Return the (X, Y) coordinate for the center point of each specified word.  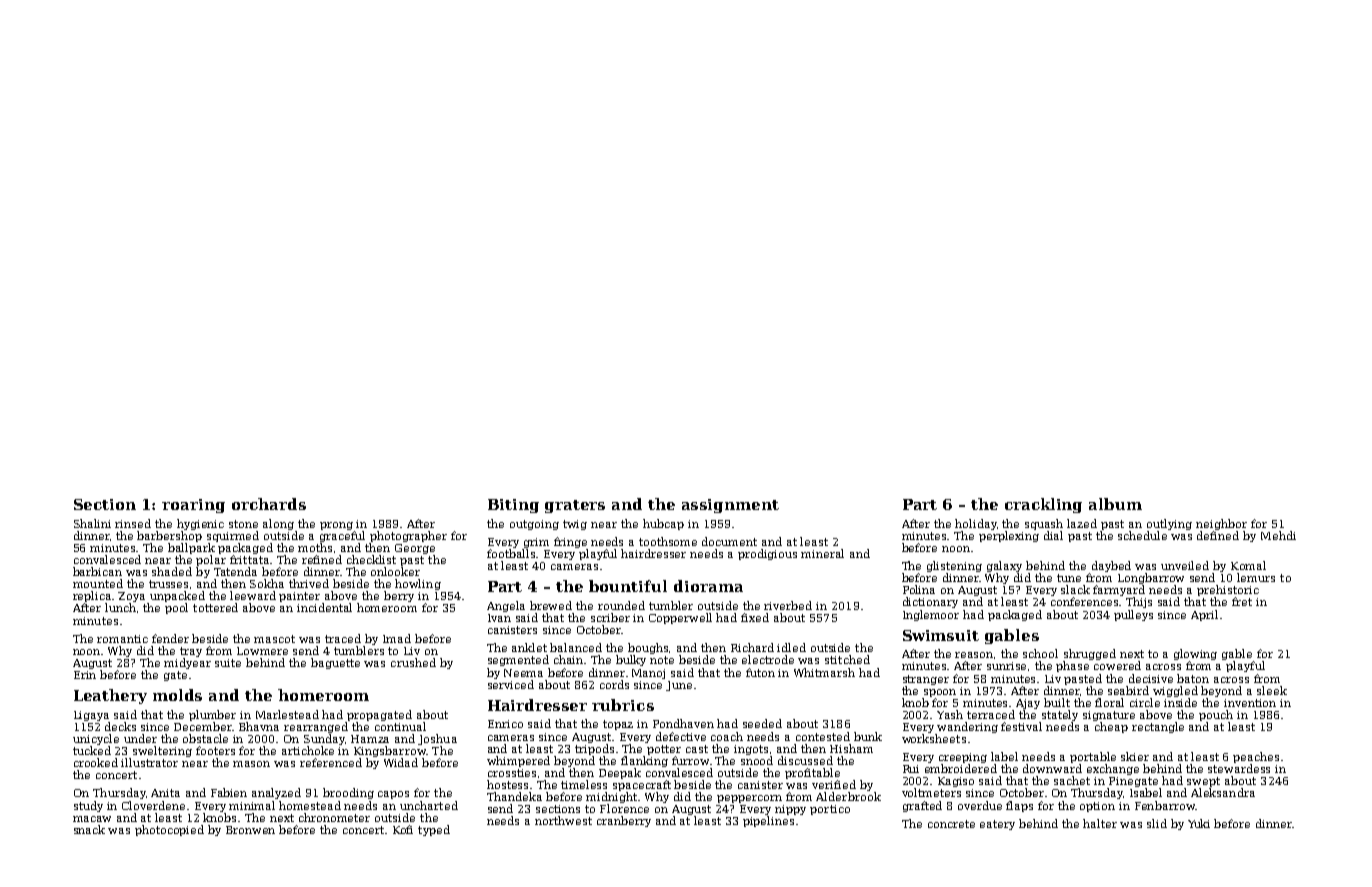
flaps (1019, 806)
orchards (269, 504)
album (1115, 504)
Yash (950, 714)
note (662, 660)
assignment (730, 506)
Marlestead (287, 714)
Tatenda (235, 571)
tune (1069, 578)
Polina (919, 589)
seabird (1128, 690)
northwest (563, 820)
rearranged (316, 727)
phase (1072, 666)
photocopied (169, 830)
